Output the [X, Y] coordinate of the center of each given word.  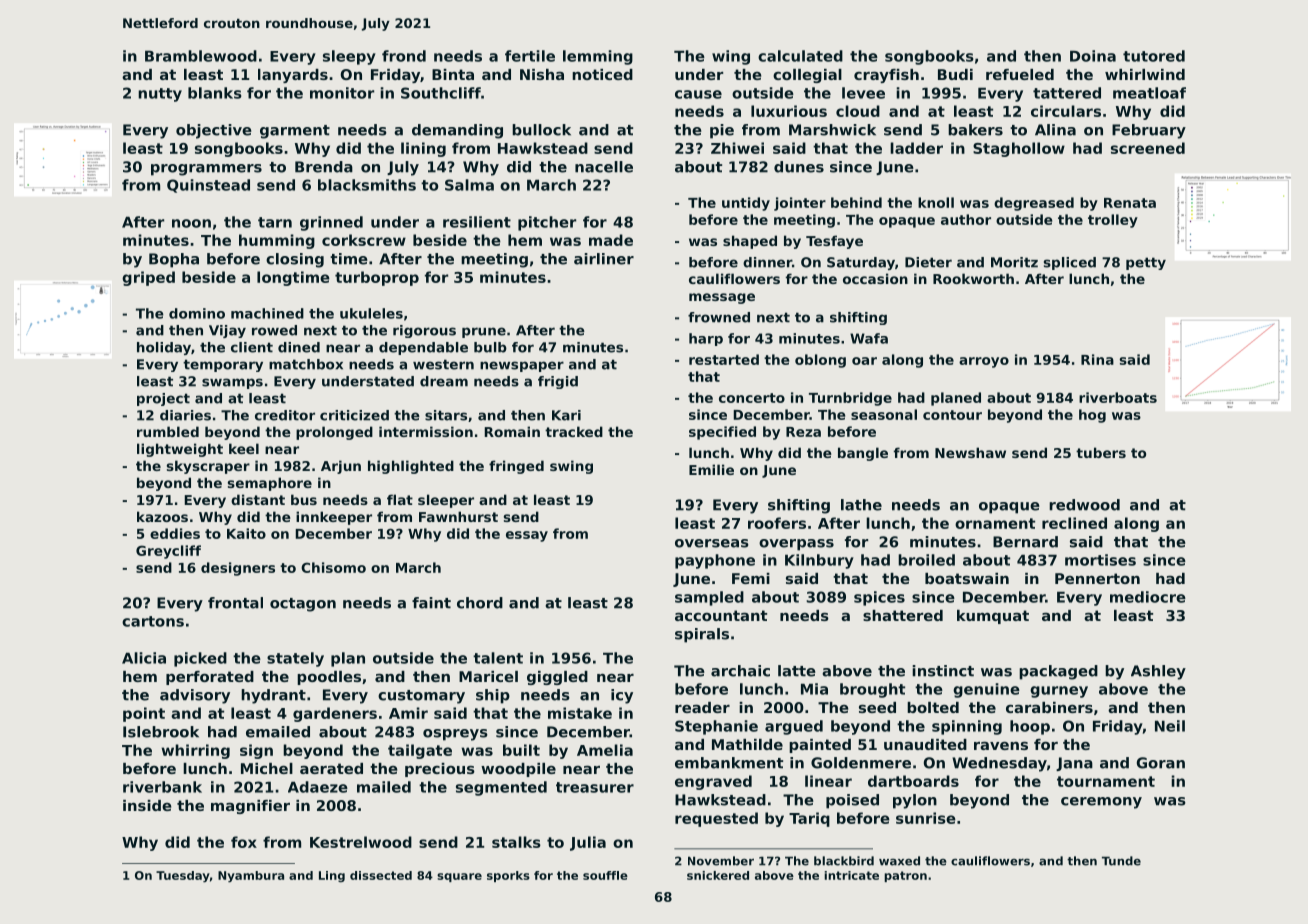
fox [244, 842]
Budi [955, 74]
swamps [232, 383]
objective [214, 131]
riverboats [1118, 397]
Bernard [1025, 542]
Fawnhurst [458, 516]
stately [295, 659]
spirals [702, 635]
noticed [602, 74]
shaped [750, 242]
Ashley [1158, 672]
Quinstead [208, 186]
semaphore [270, 484]
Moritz [1014, 262]
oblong [820, 361]
